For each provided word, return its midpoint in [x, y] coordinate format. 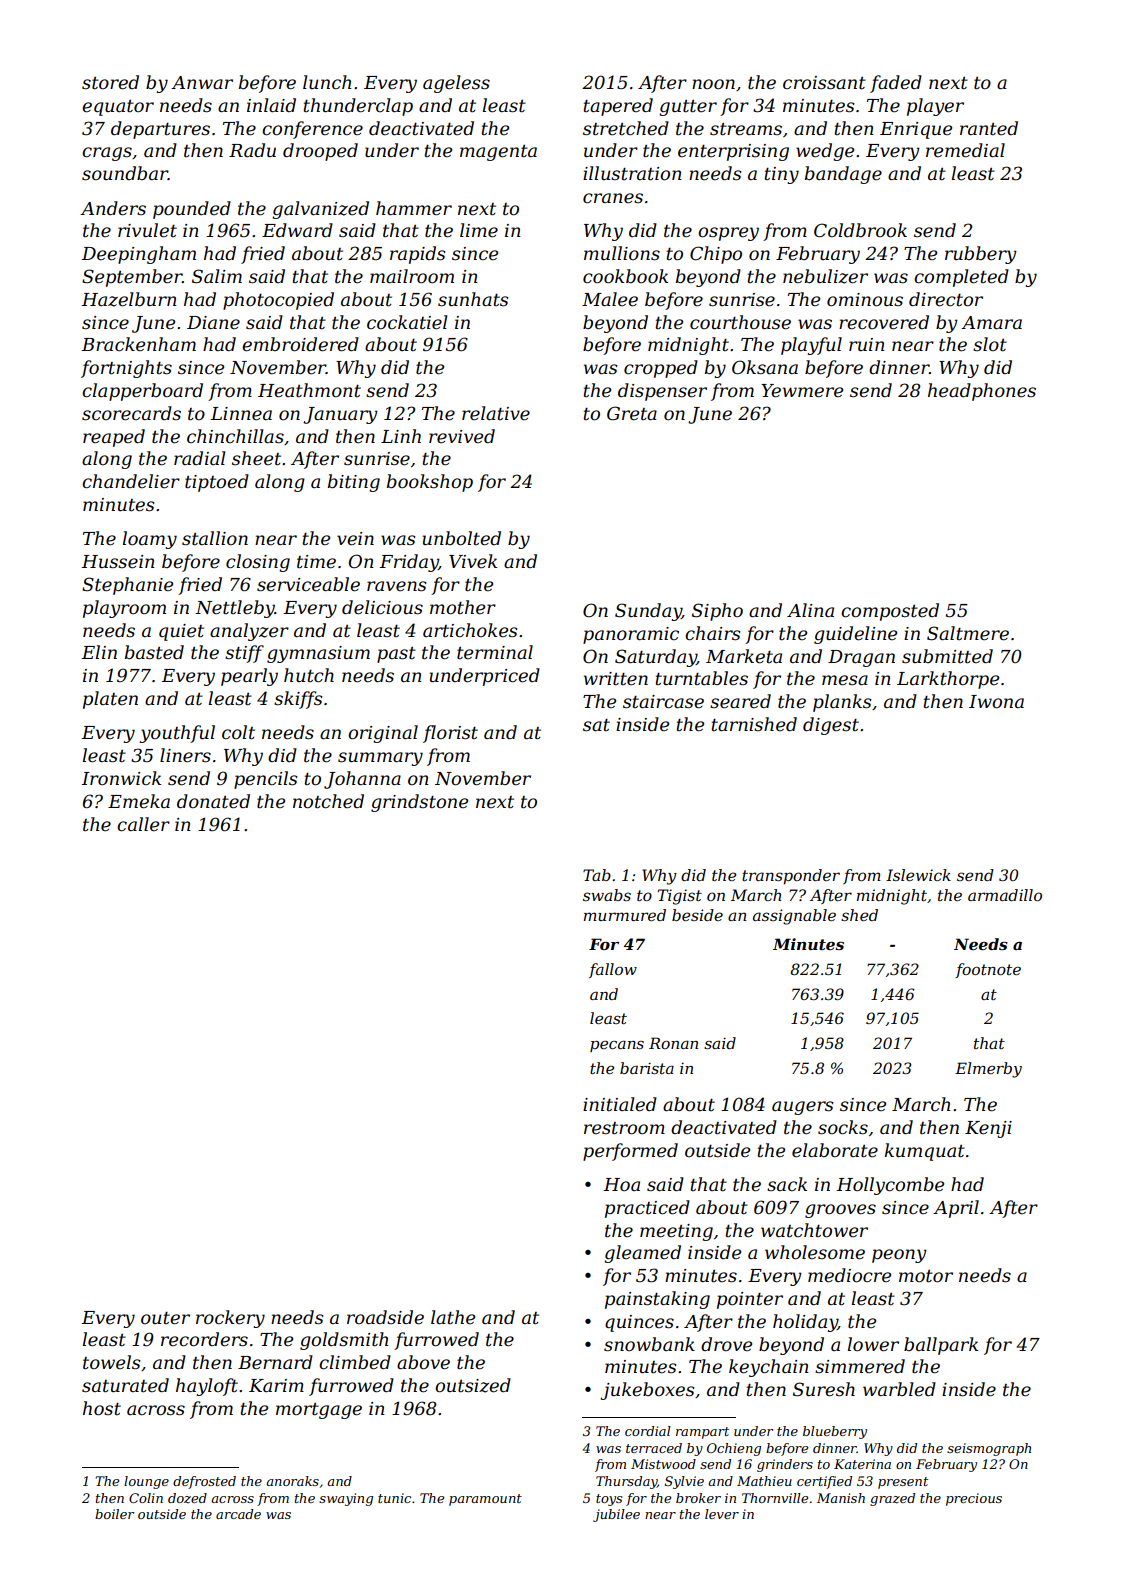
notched [328, 801]
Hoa [621, 1184]
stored [110, 82]
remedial [965, 150]
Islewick [918, 875]
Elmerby [988, 1070]
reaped [114, 438]
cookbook [625, 276]
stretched [626, 128]
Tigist [680, 897]
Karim [276, 1385]
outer [165, 1318]
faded [896, 84]
